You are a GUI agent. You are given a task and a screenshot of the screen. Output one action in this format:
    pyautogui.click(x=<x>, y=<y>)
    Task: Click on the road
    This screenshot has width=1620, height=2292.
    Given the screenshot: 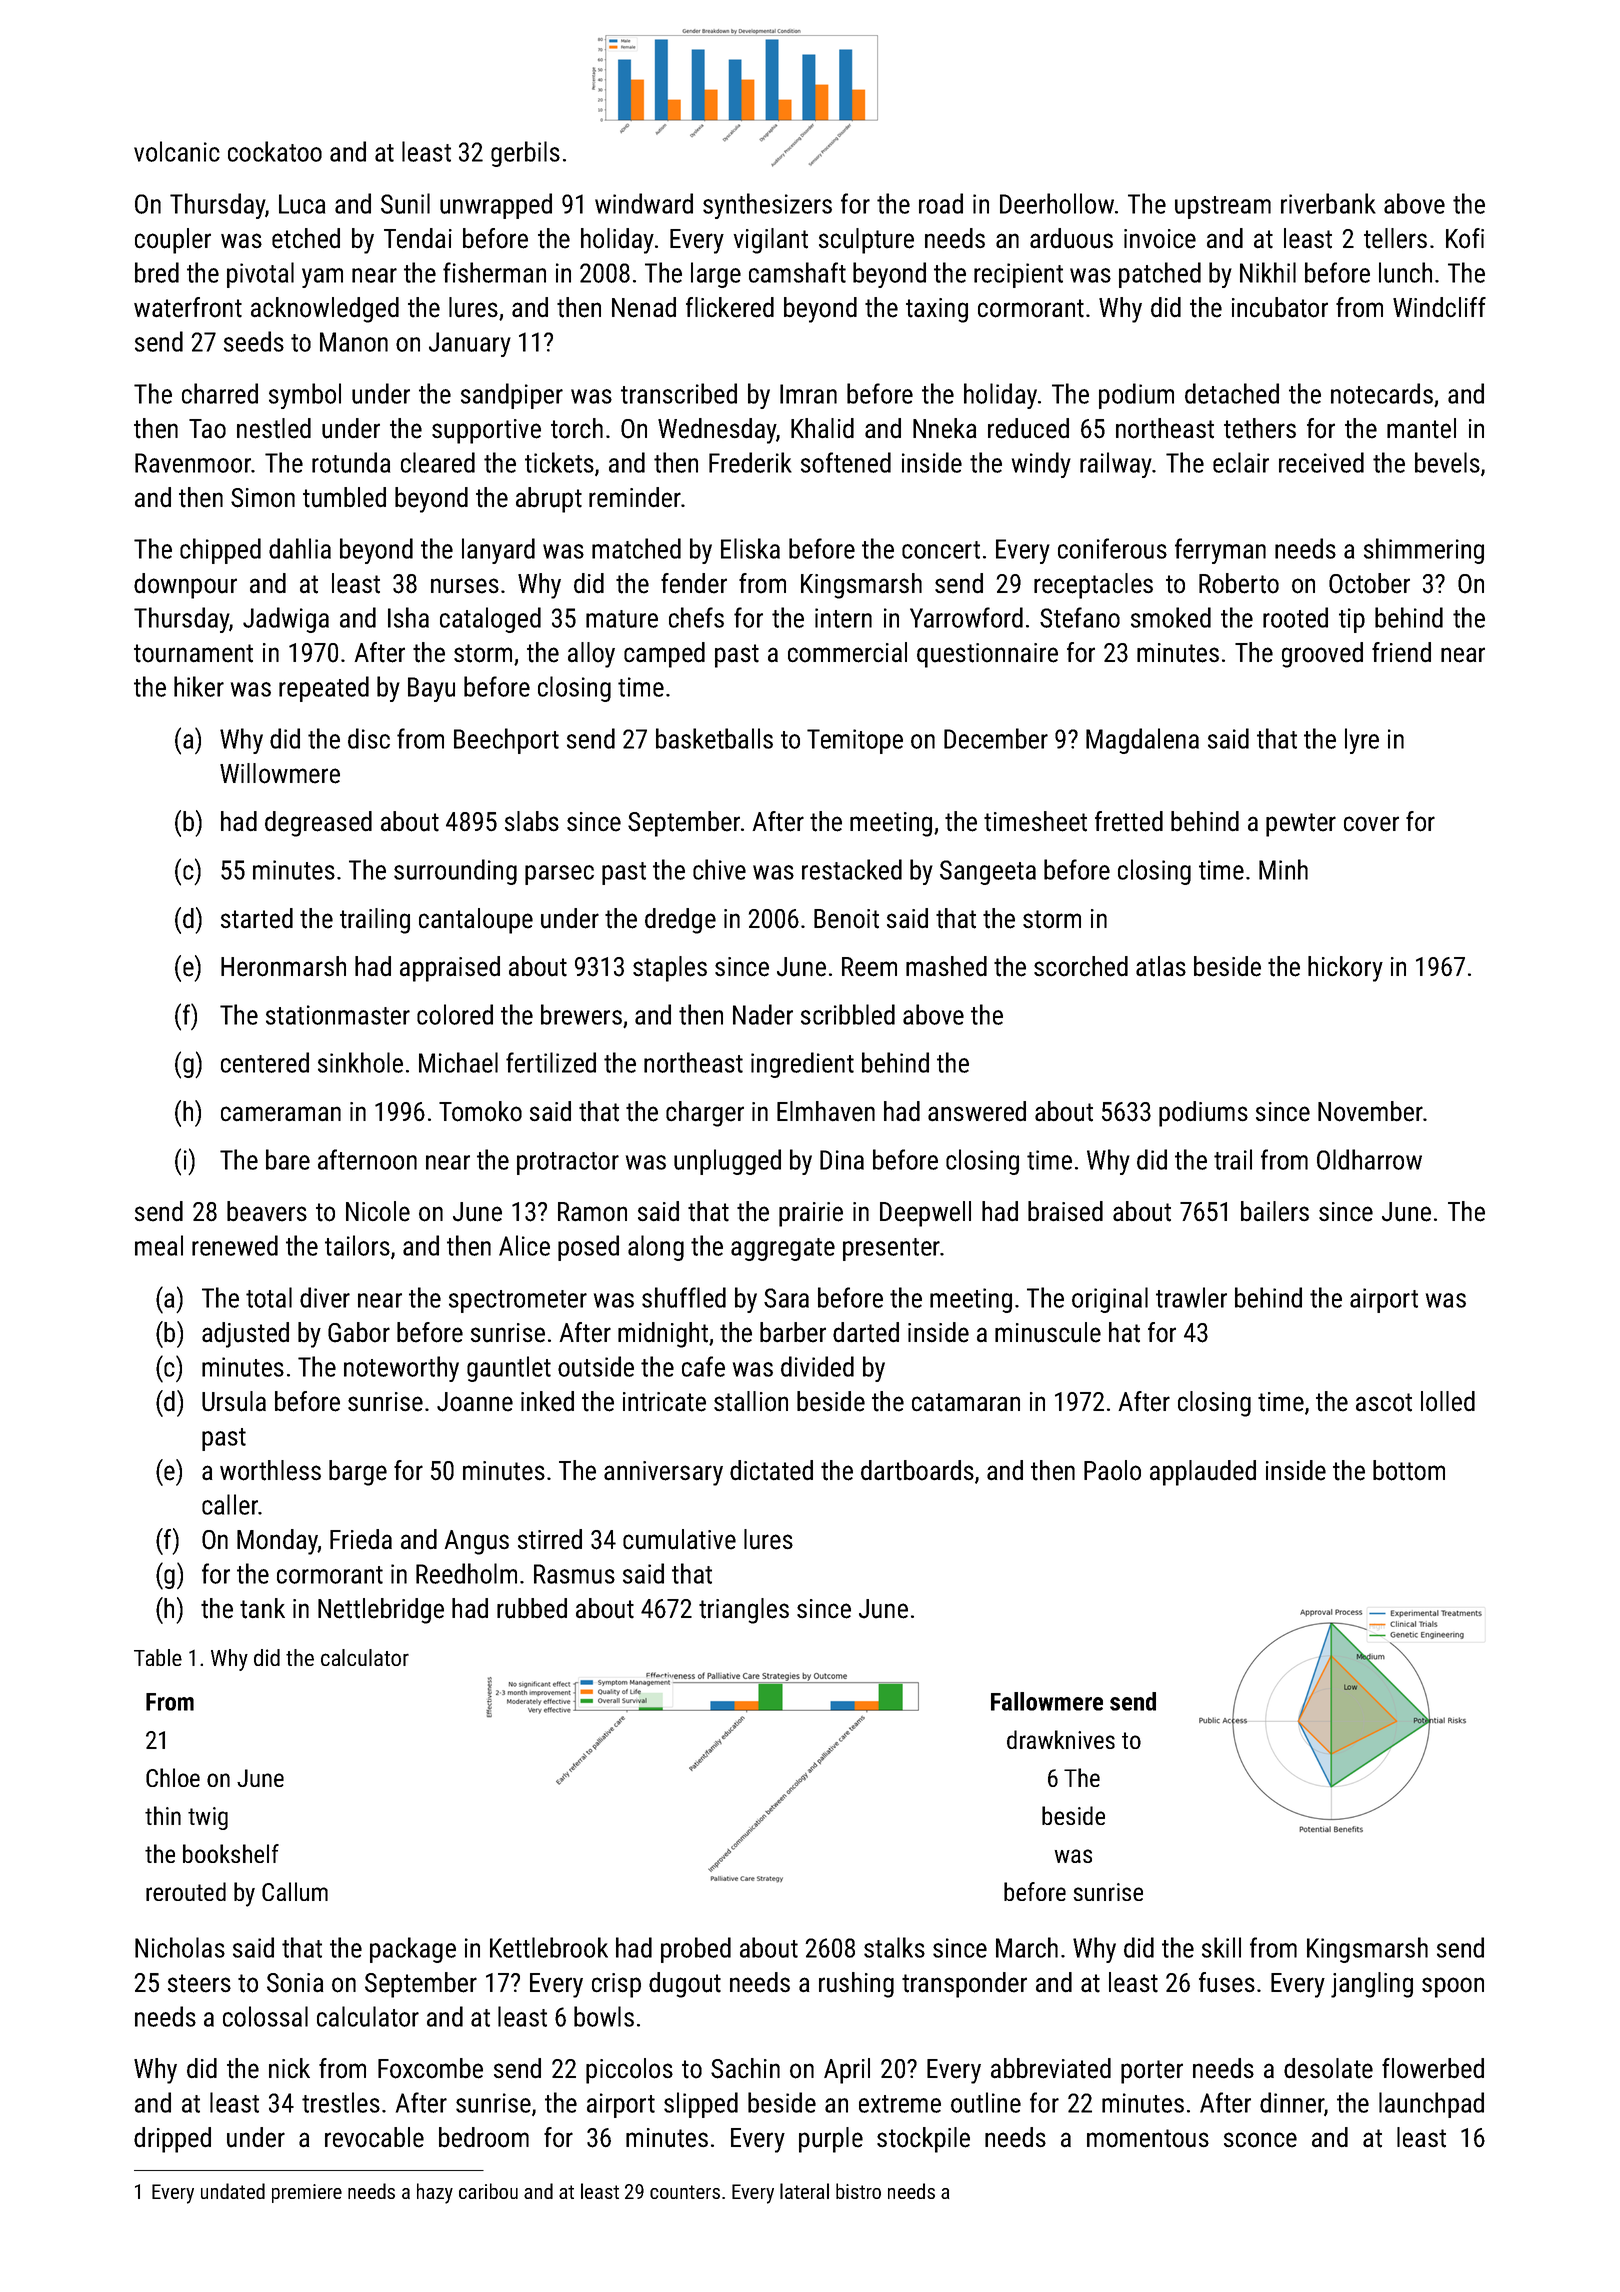 What is the action you would take?
    pyautogui.click(x=941, y=203)
